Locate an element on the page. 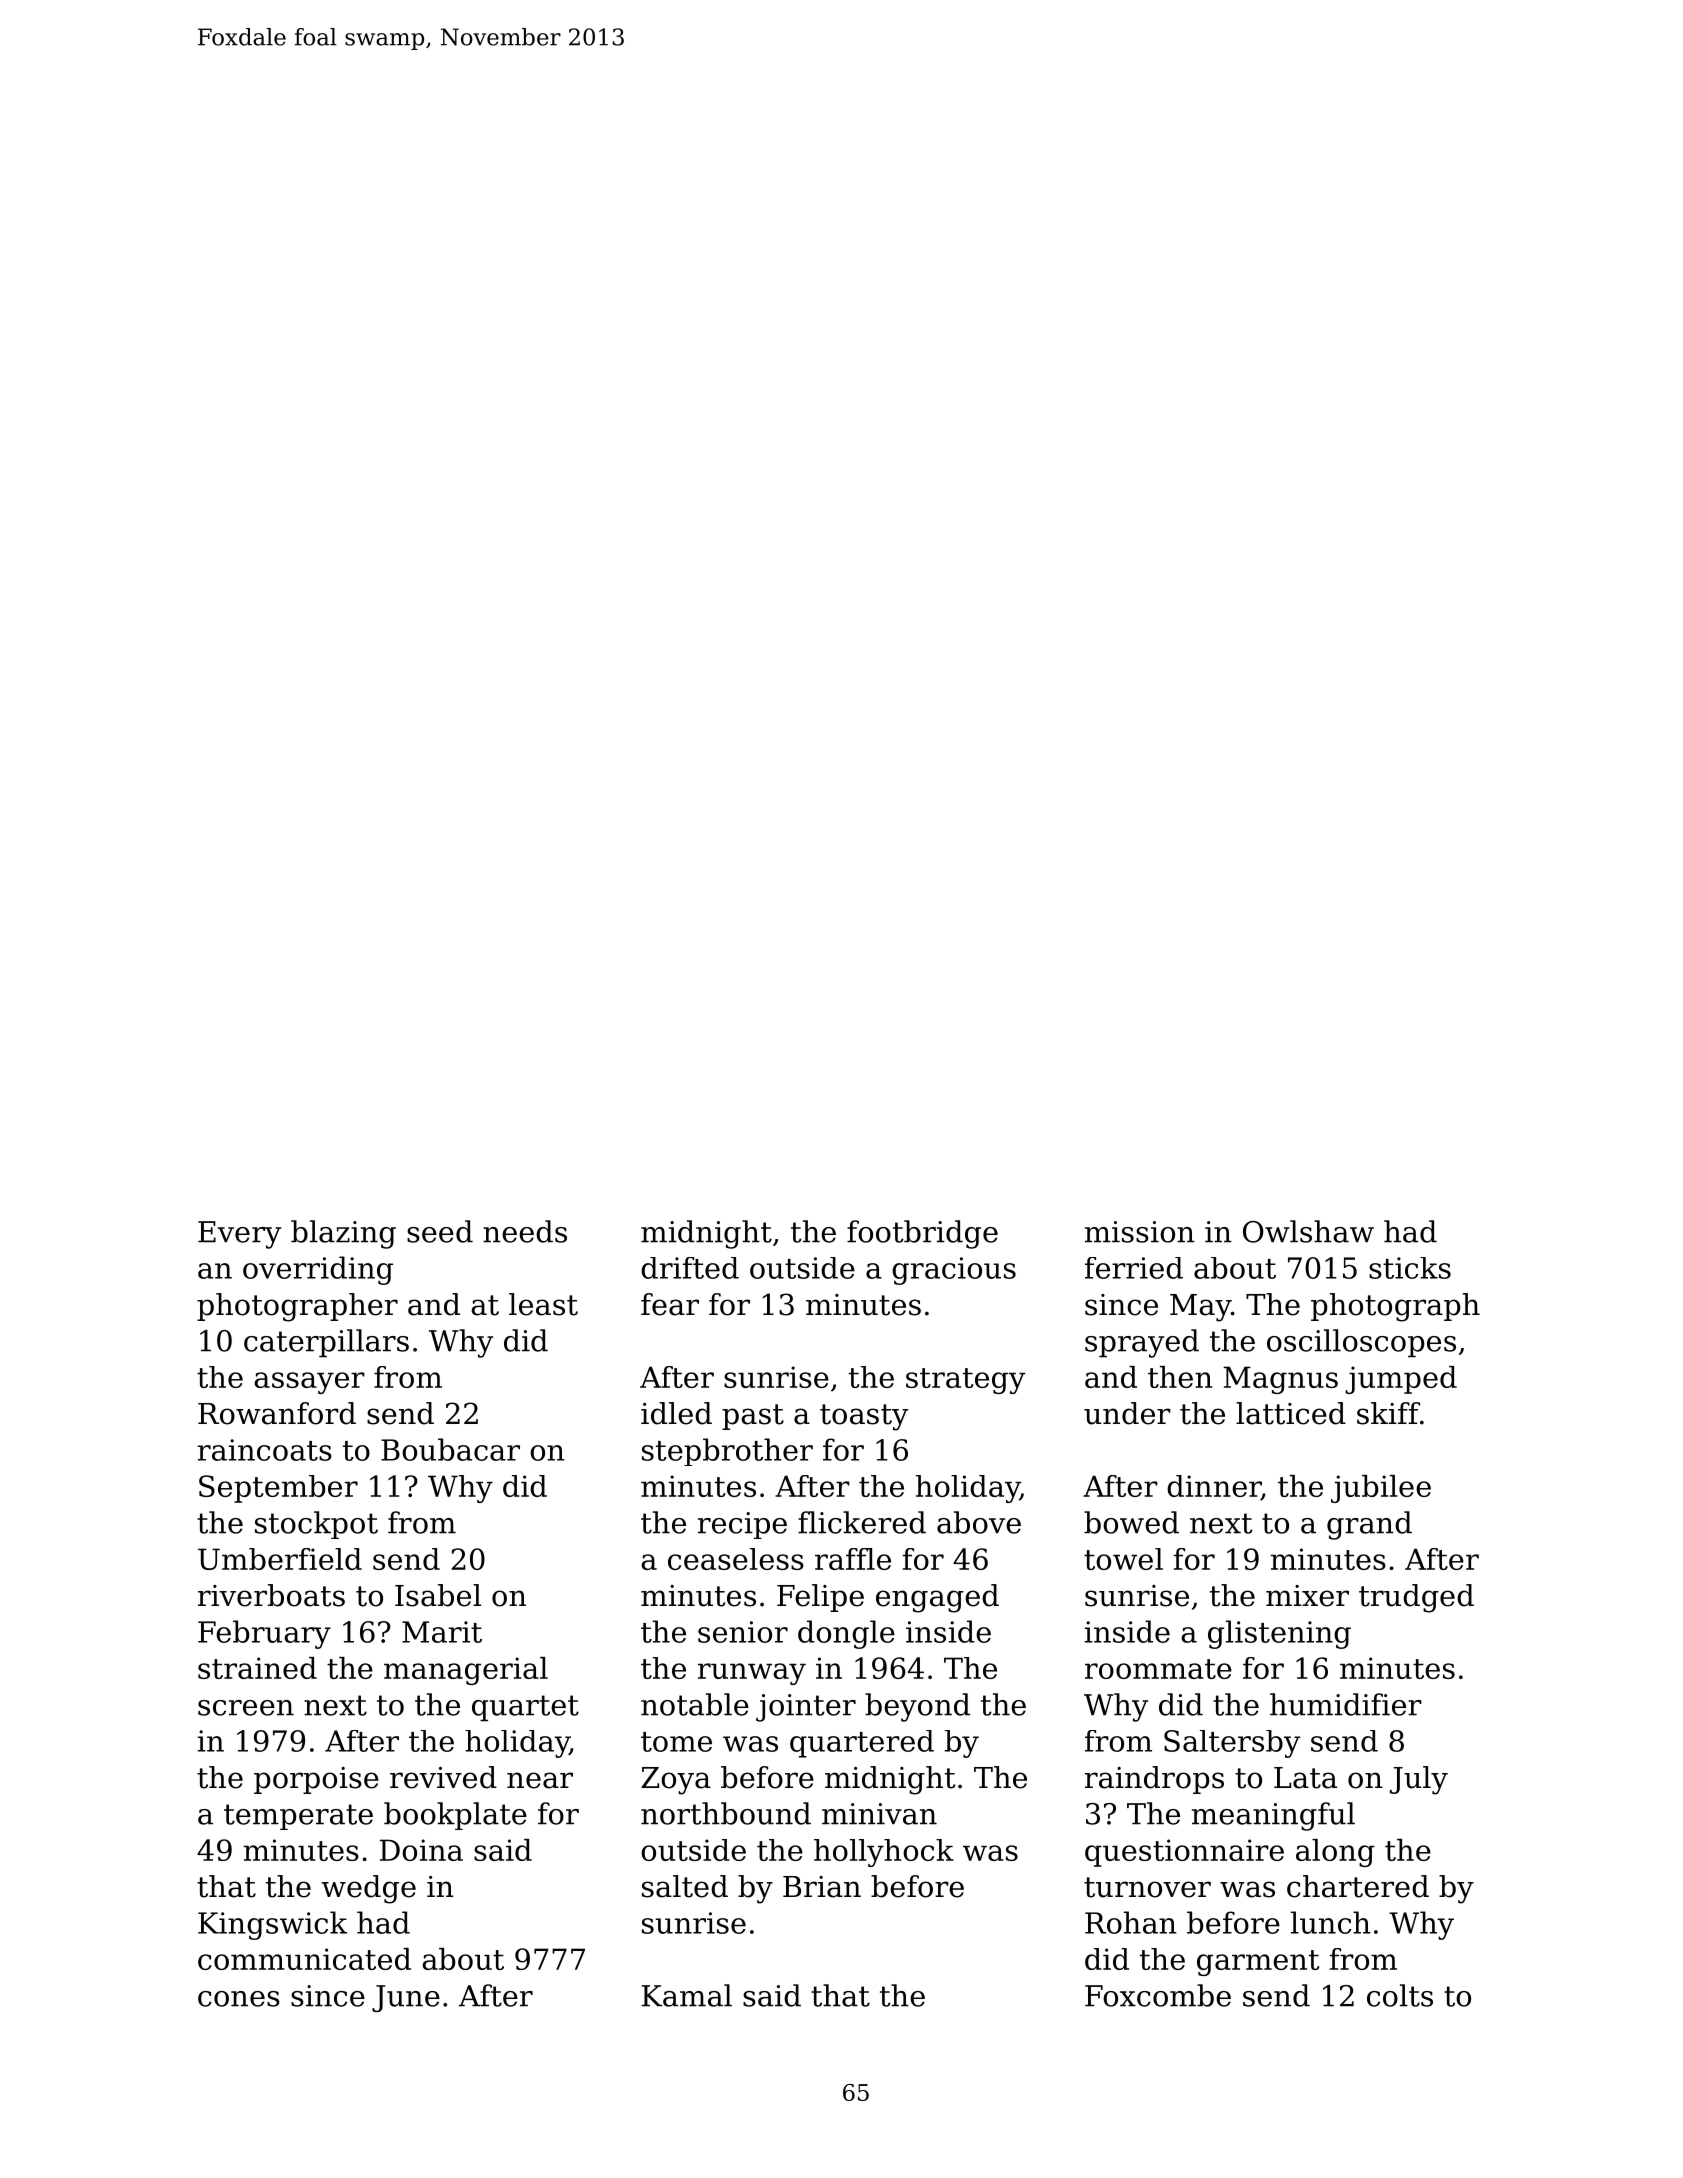 Image resolution: width=1683 pixels, height=2178 pixels. footbridge is located at coordinates (922, 1234).
